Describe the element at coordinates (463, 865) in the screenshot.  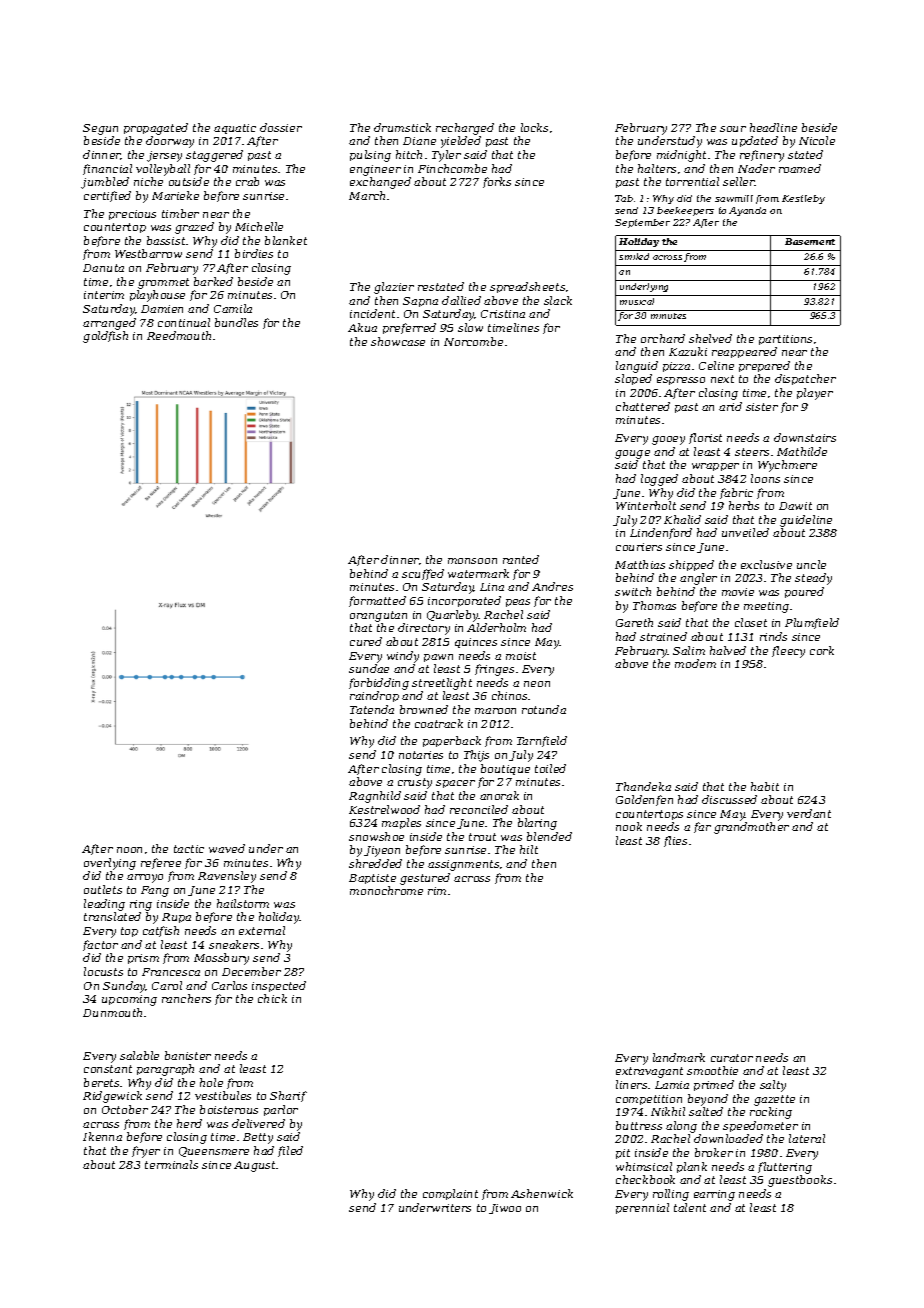
I see `assignments` at that location.
